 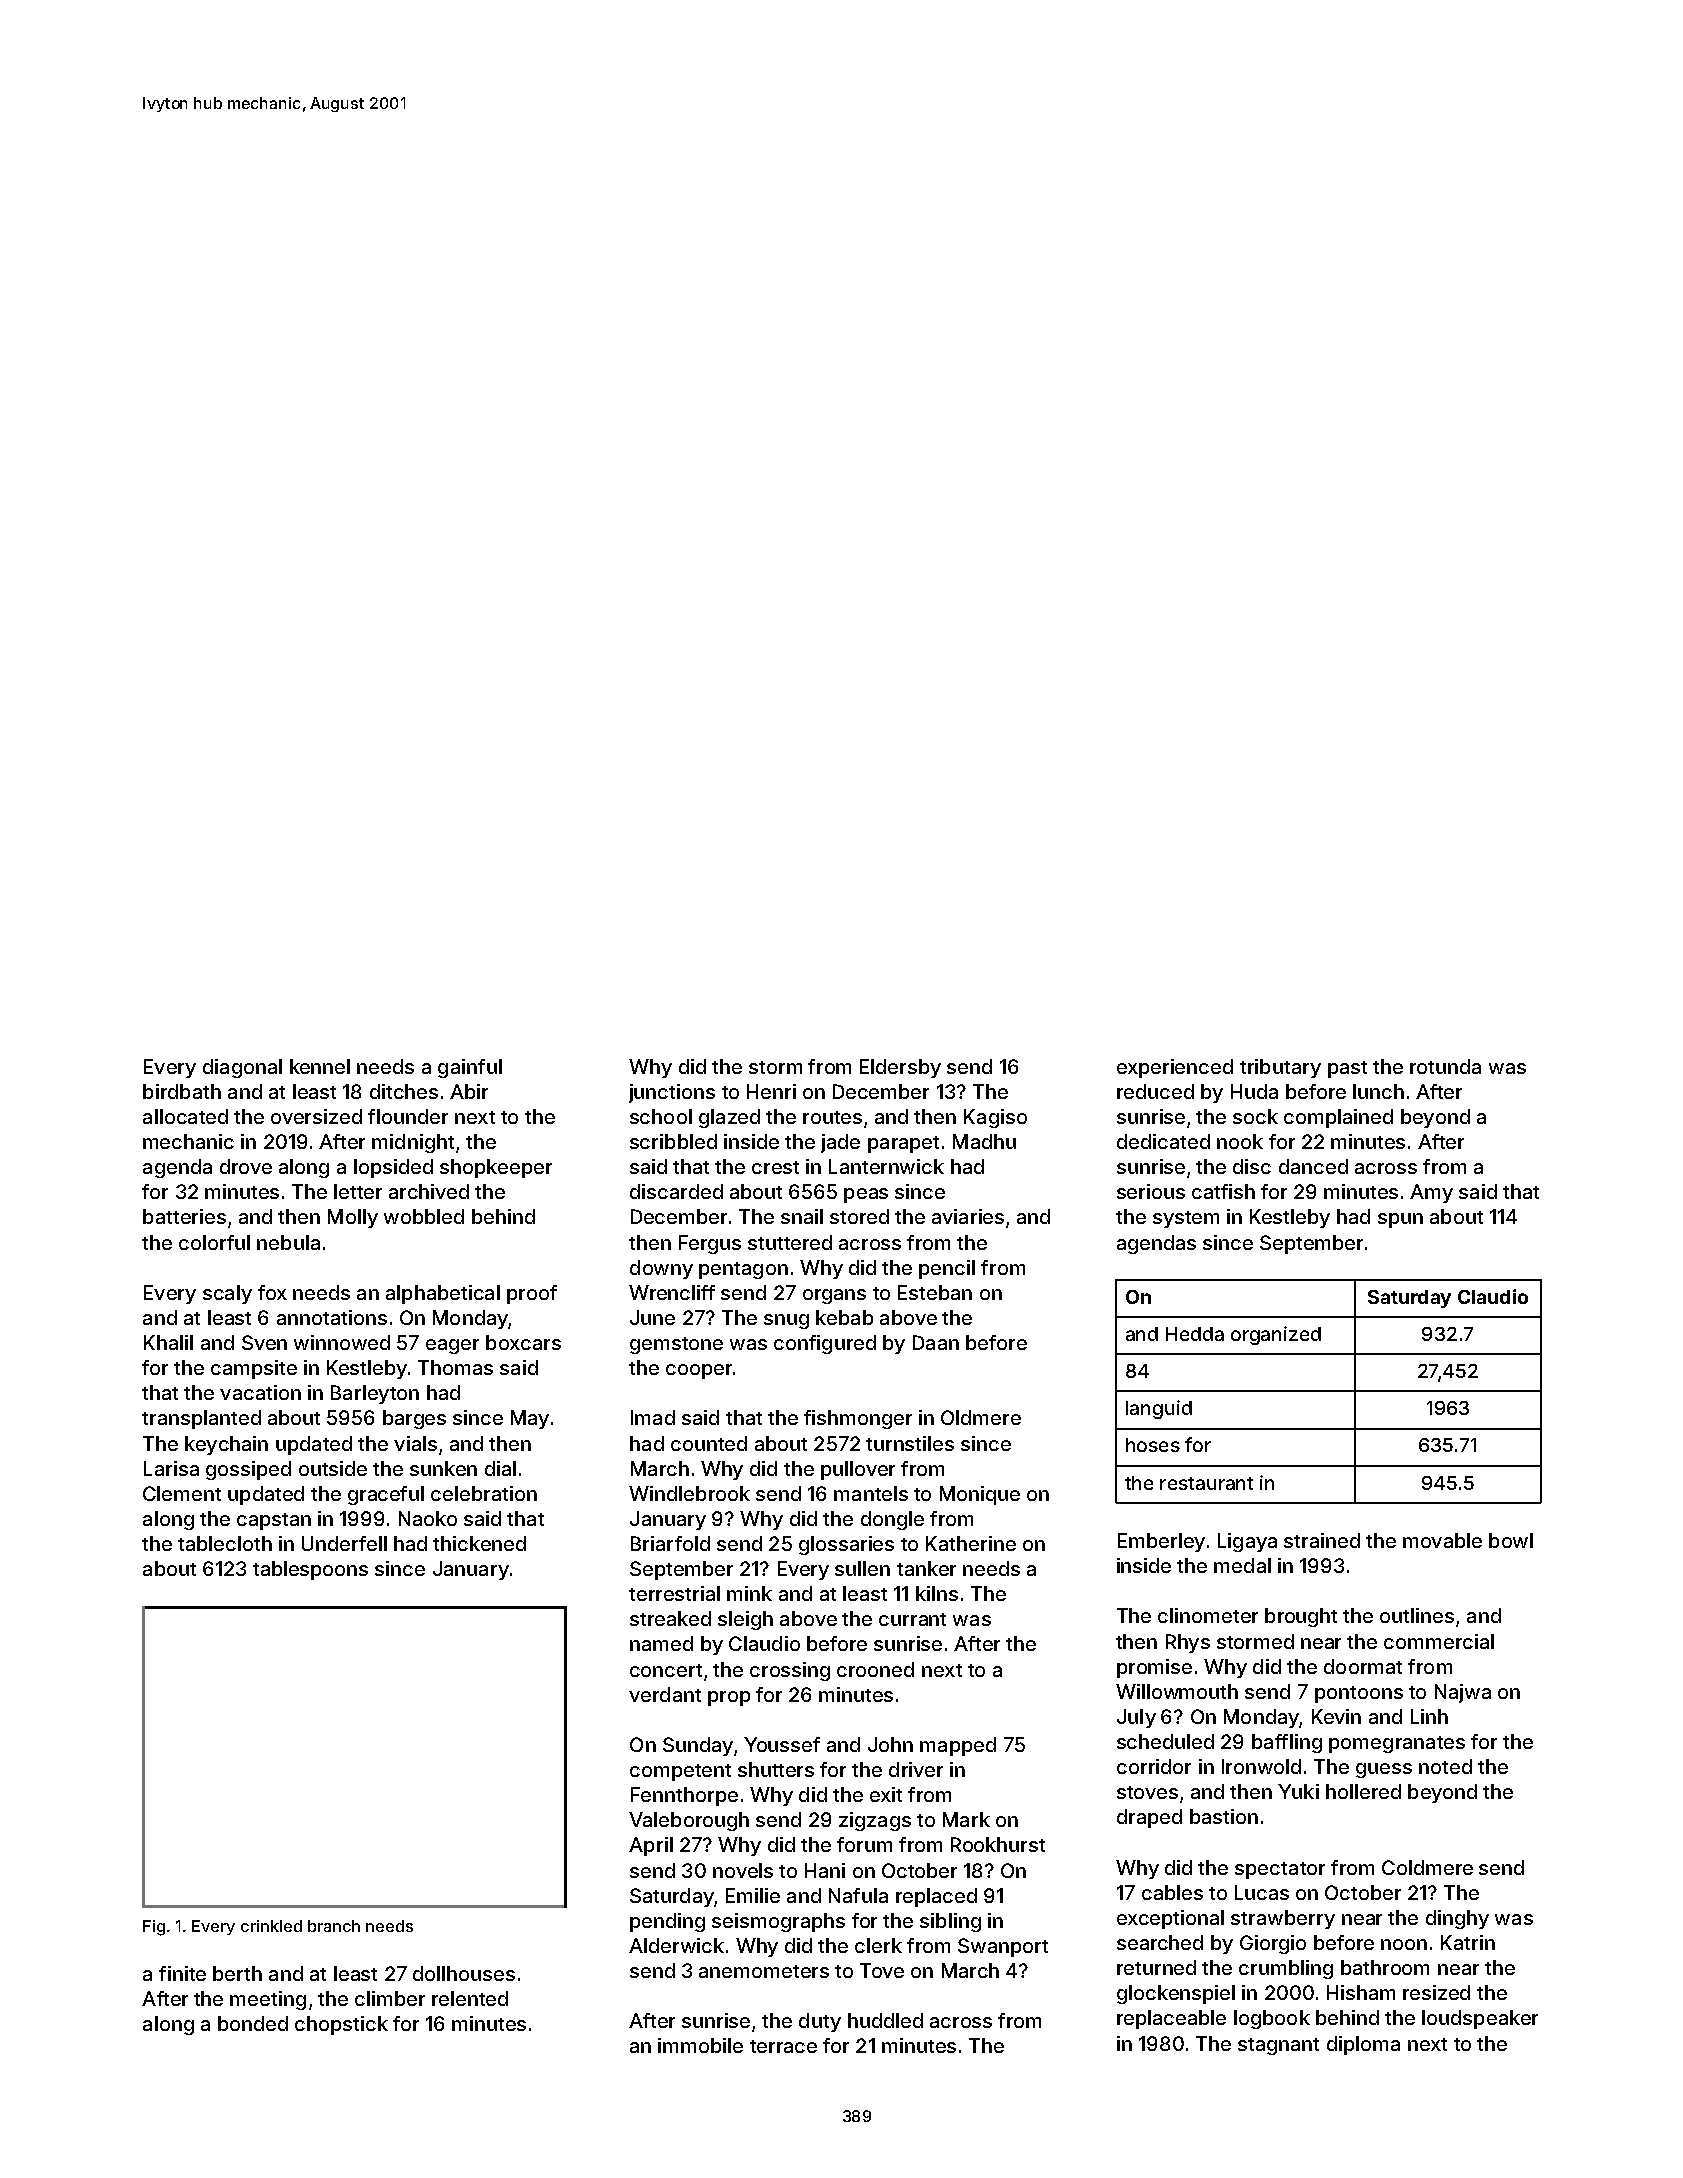 I want to click on Monique, so click(x=980, y=1495).
